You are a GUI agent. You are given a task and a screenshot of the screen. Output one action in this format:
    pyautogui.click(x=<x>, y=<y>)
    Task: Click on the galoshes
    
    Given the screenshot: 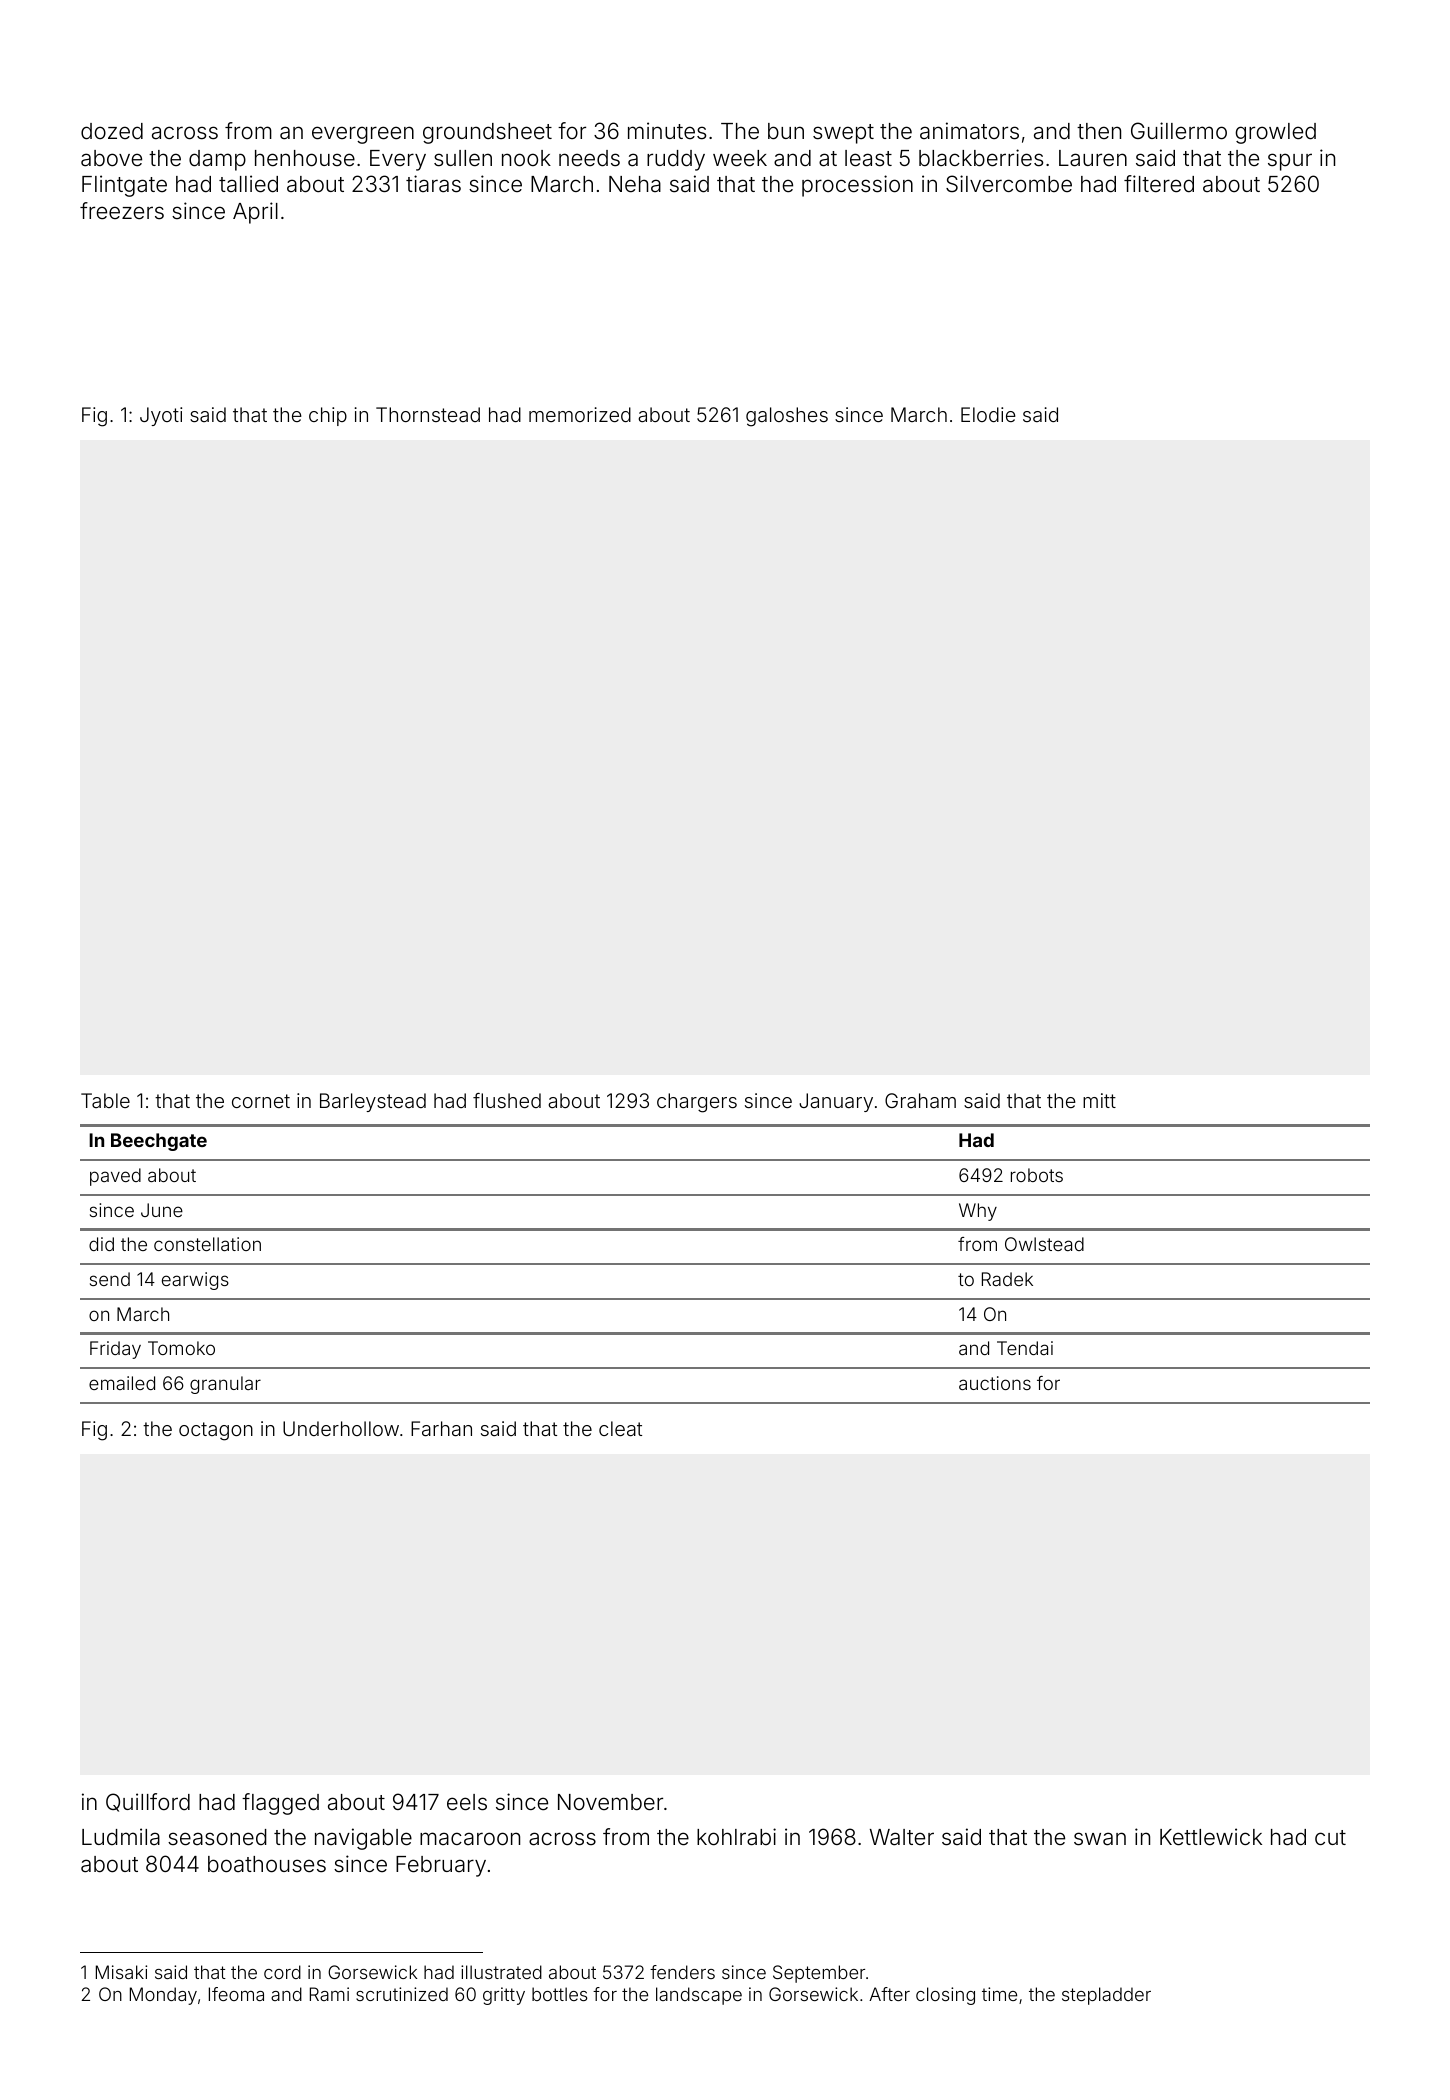 What is the action you would take?
    pyautogui.click(x=787, y=417)
